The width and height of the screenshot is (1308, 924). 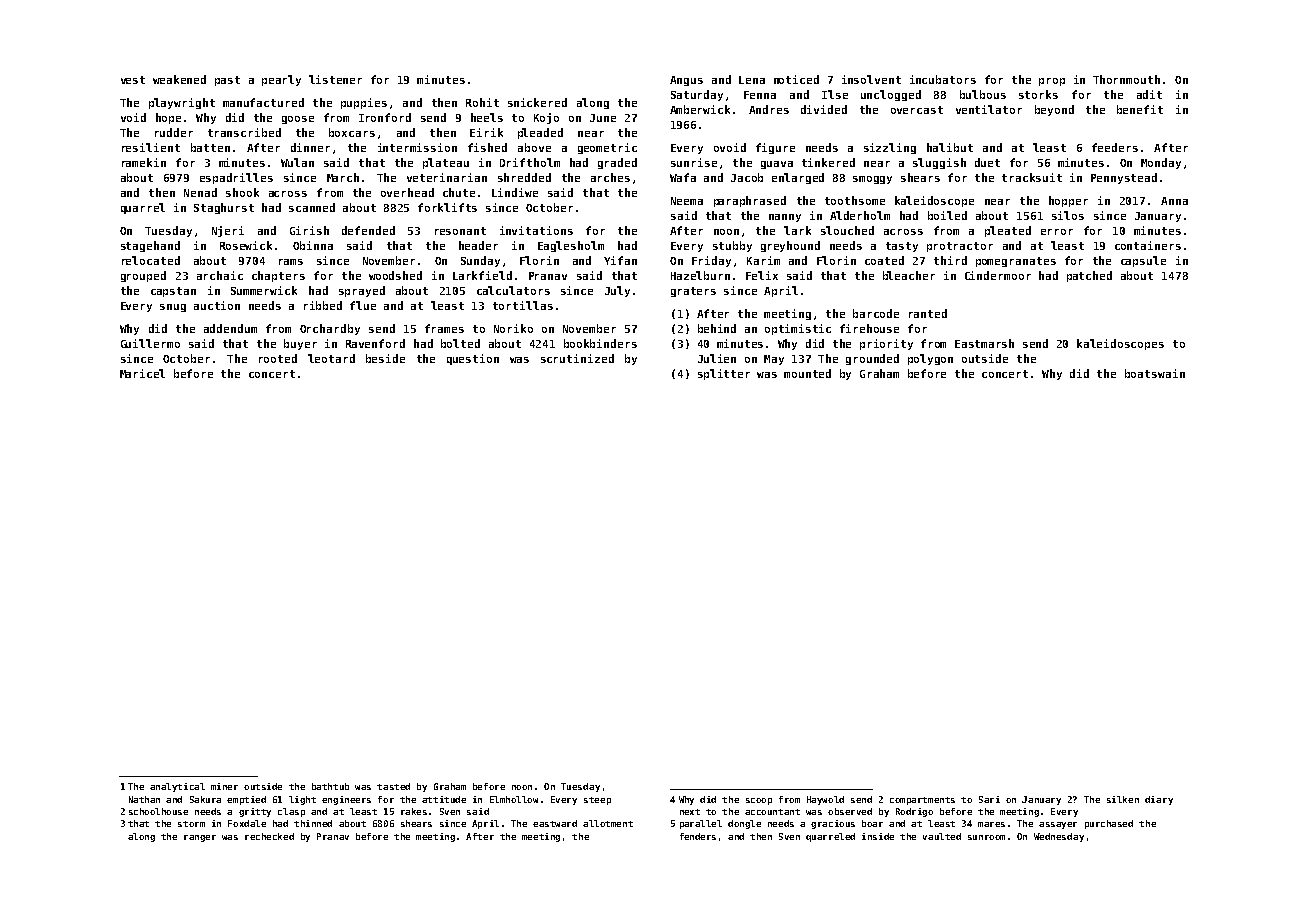 What do you see at coordinates (385, 358) in the screenshot?
I see `beside` at bounding box center [385, 358].
